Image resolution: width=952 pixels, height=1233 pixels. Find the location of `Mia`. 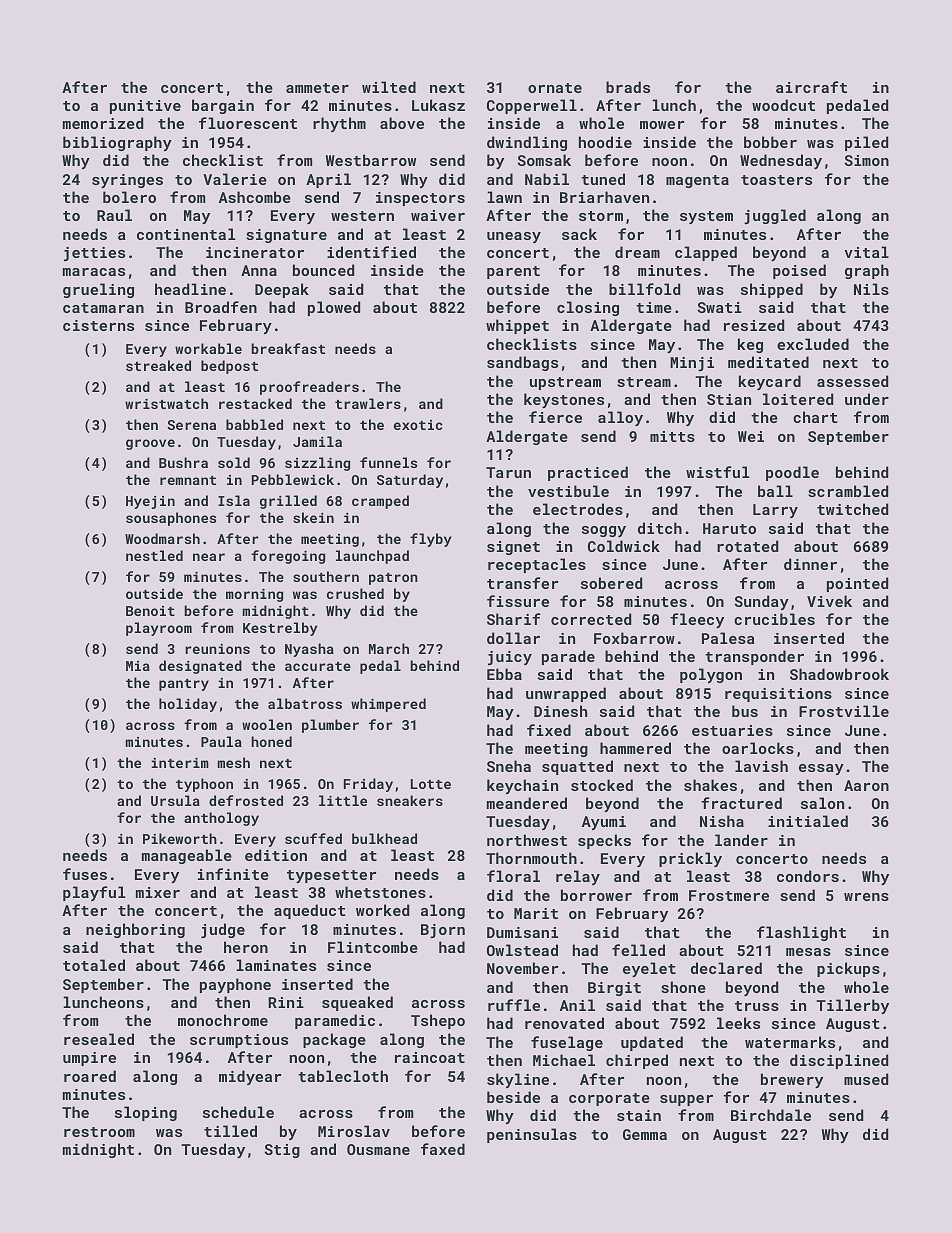

Mia is located at coordinates (138, 666).
